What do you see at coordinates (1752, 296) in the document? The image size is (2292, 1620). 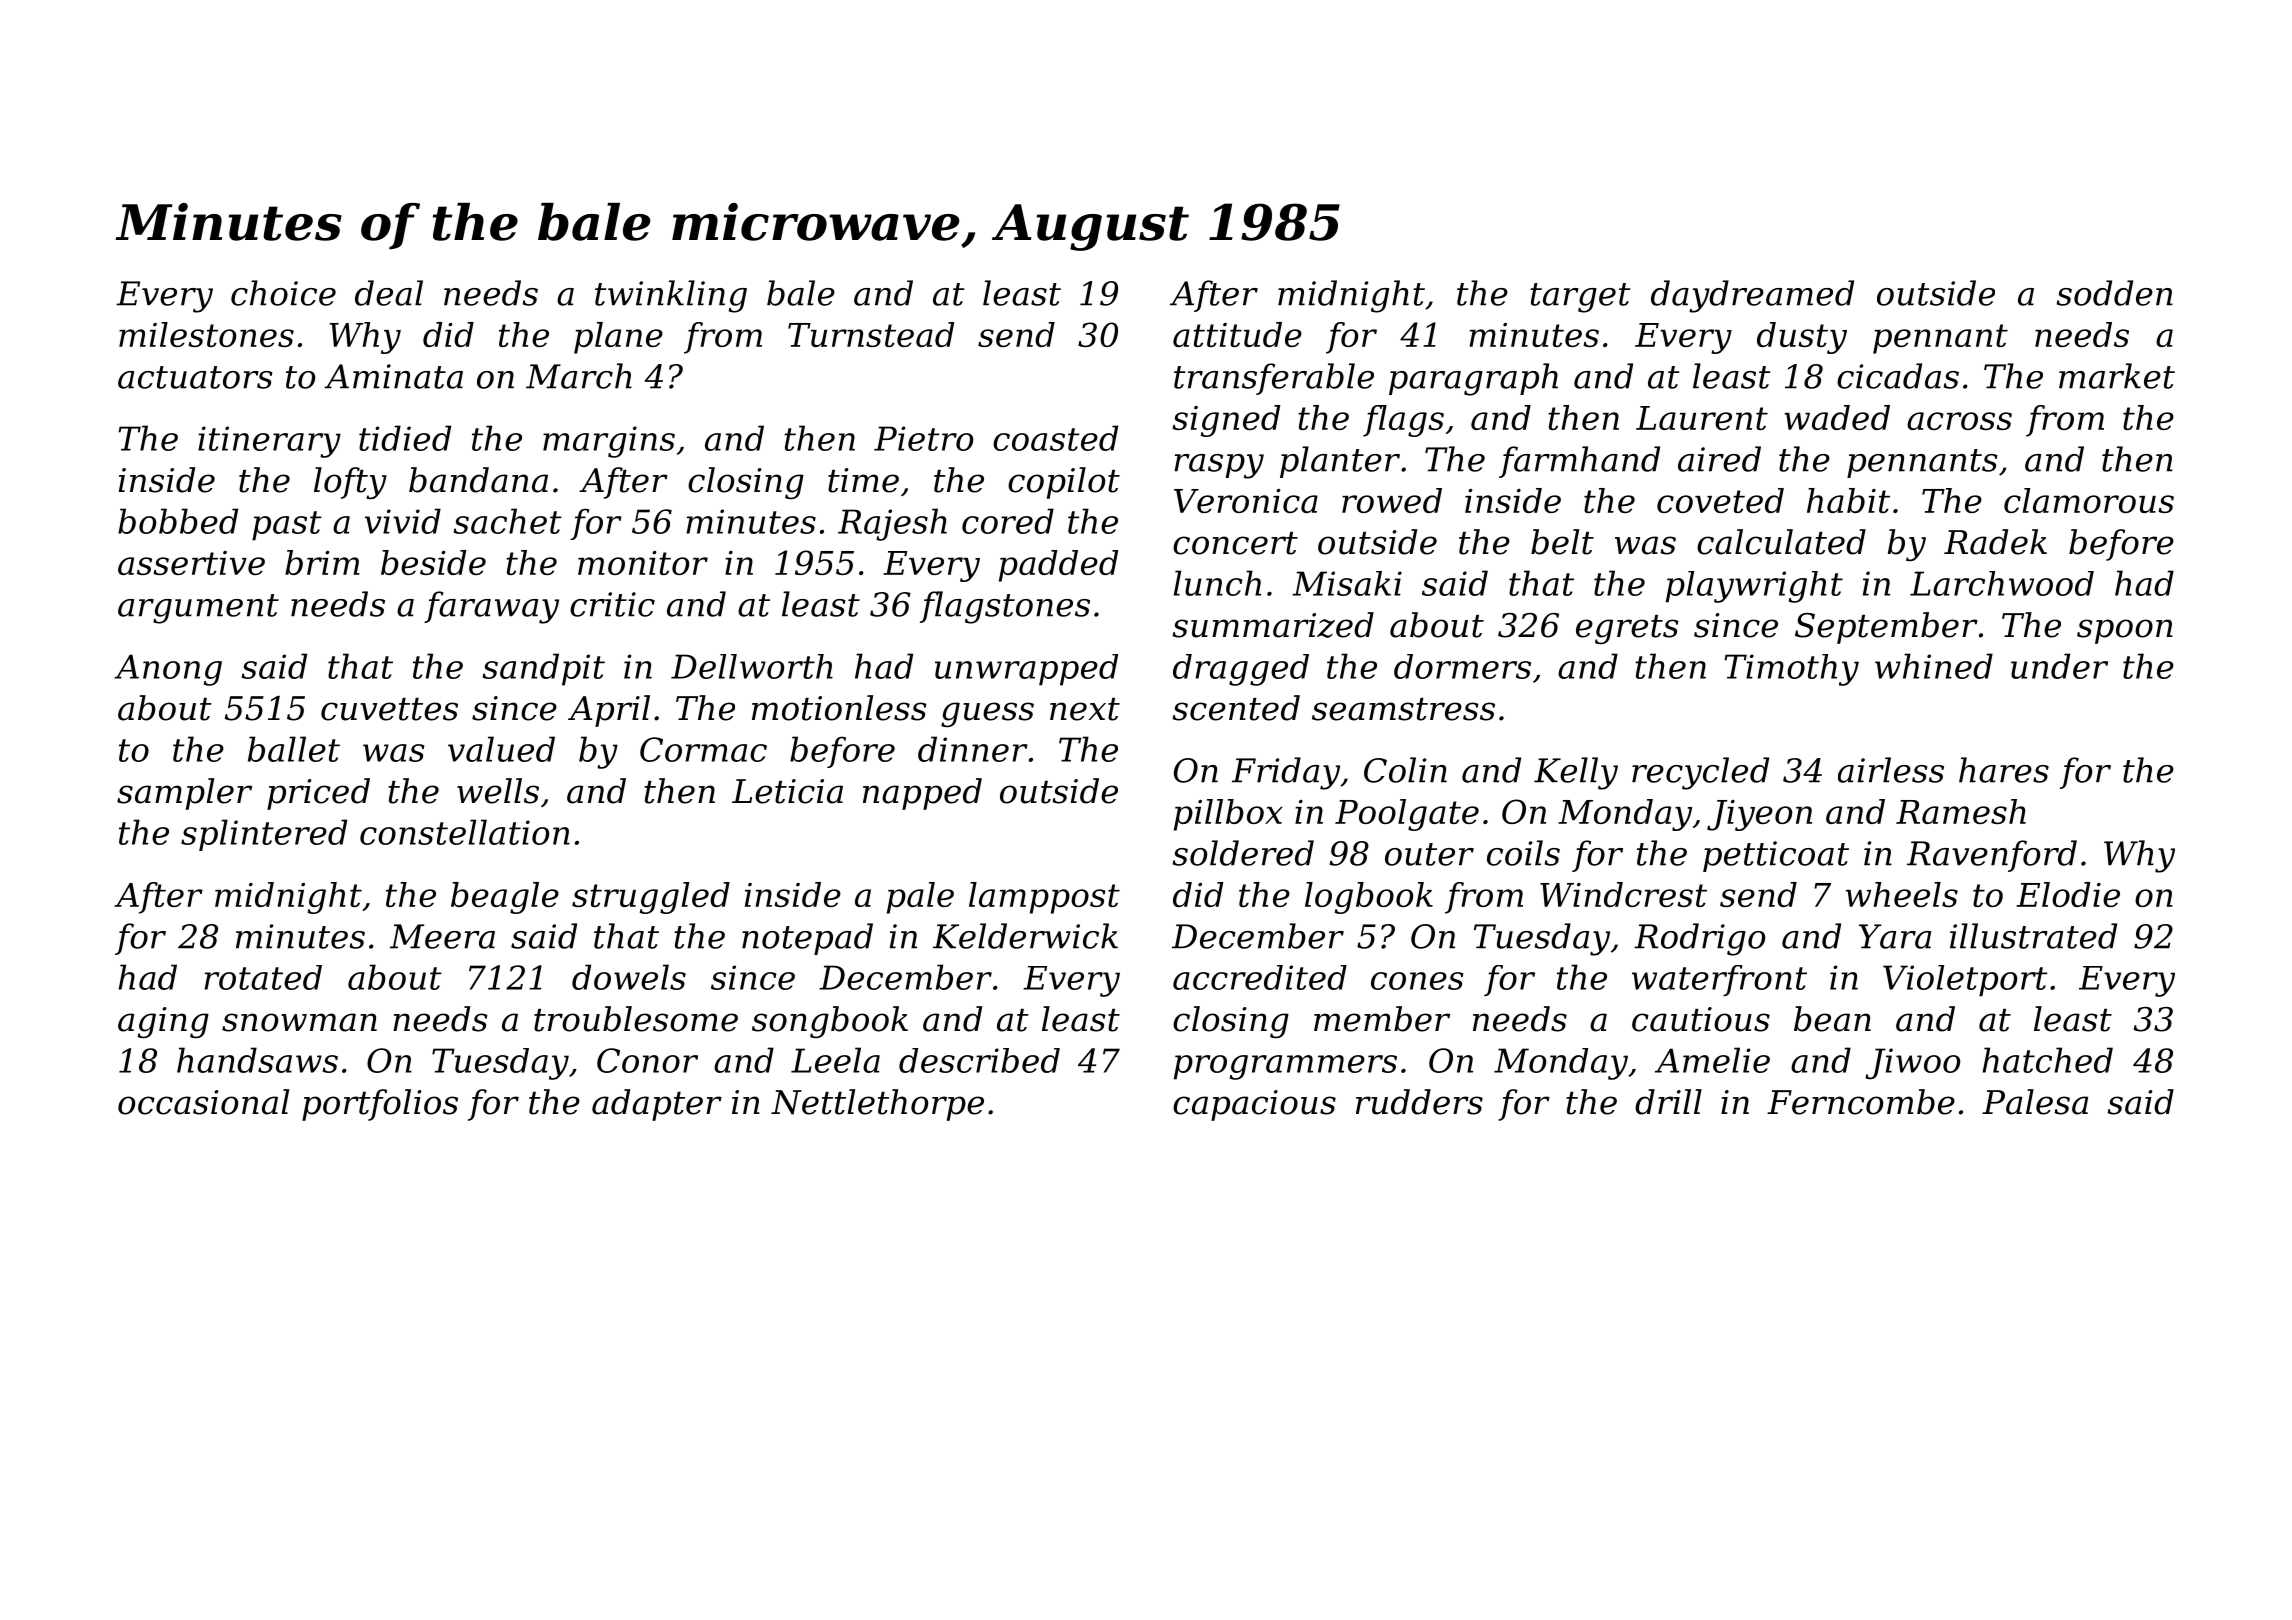 I see `daydreamed` at bounding box center [1752, 296].
